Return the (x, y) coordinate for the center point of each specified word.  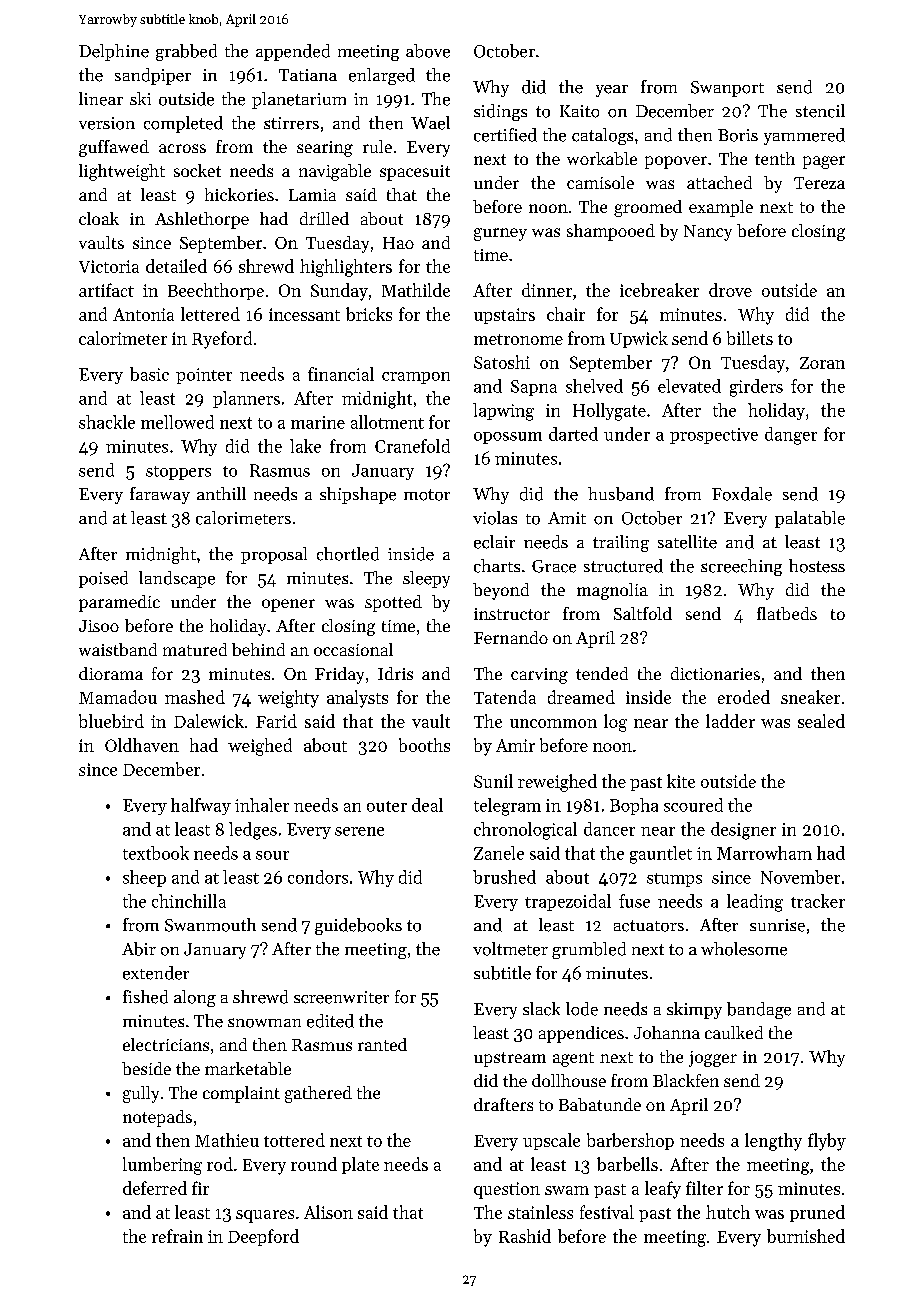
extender (156, 973)
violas (495, 518)
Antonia (143, 314)
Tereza (819, 183)
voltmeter (510, 949)
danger (791, 436)
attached (719, 182)
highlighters (346, 268)
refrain (177, 1236)
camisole (600, 182)
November (800, 877)
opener (288, 605)
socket (197, 170)
